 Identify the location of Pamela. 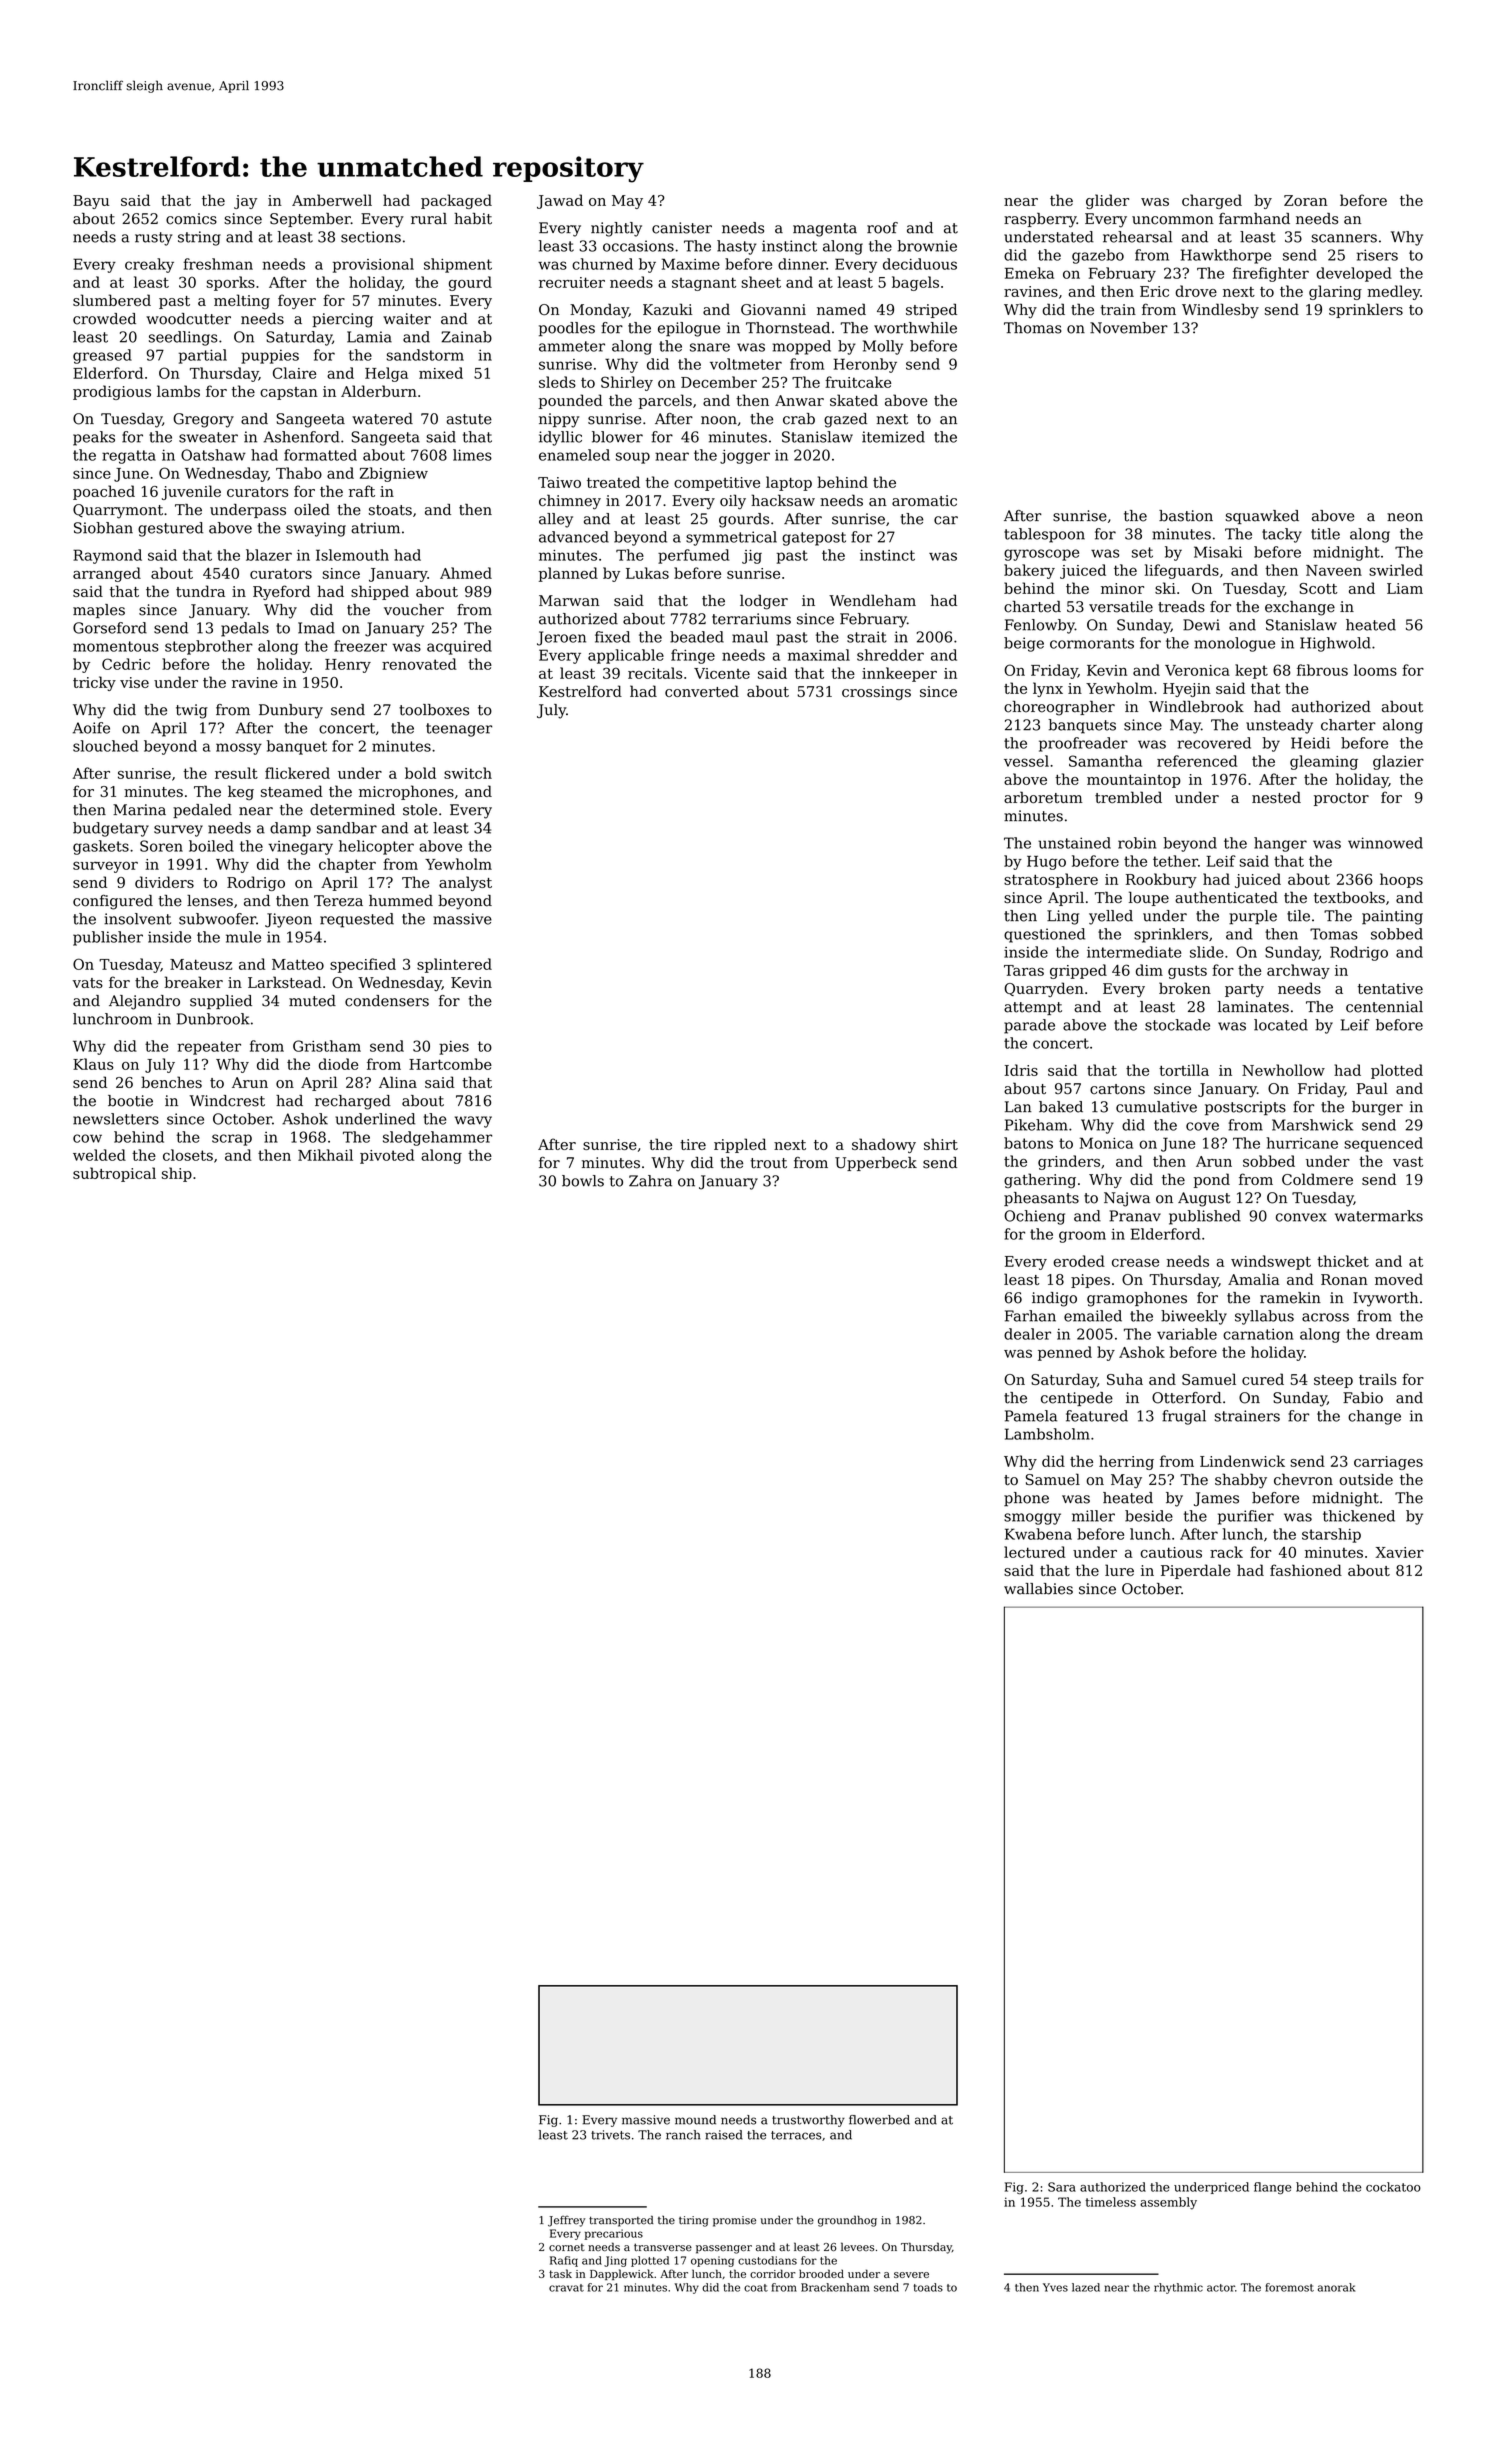
(1031, 1416).
